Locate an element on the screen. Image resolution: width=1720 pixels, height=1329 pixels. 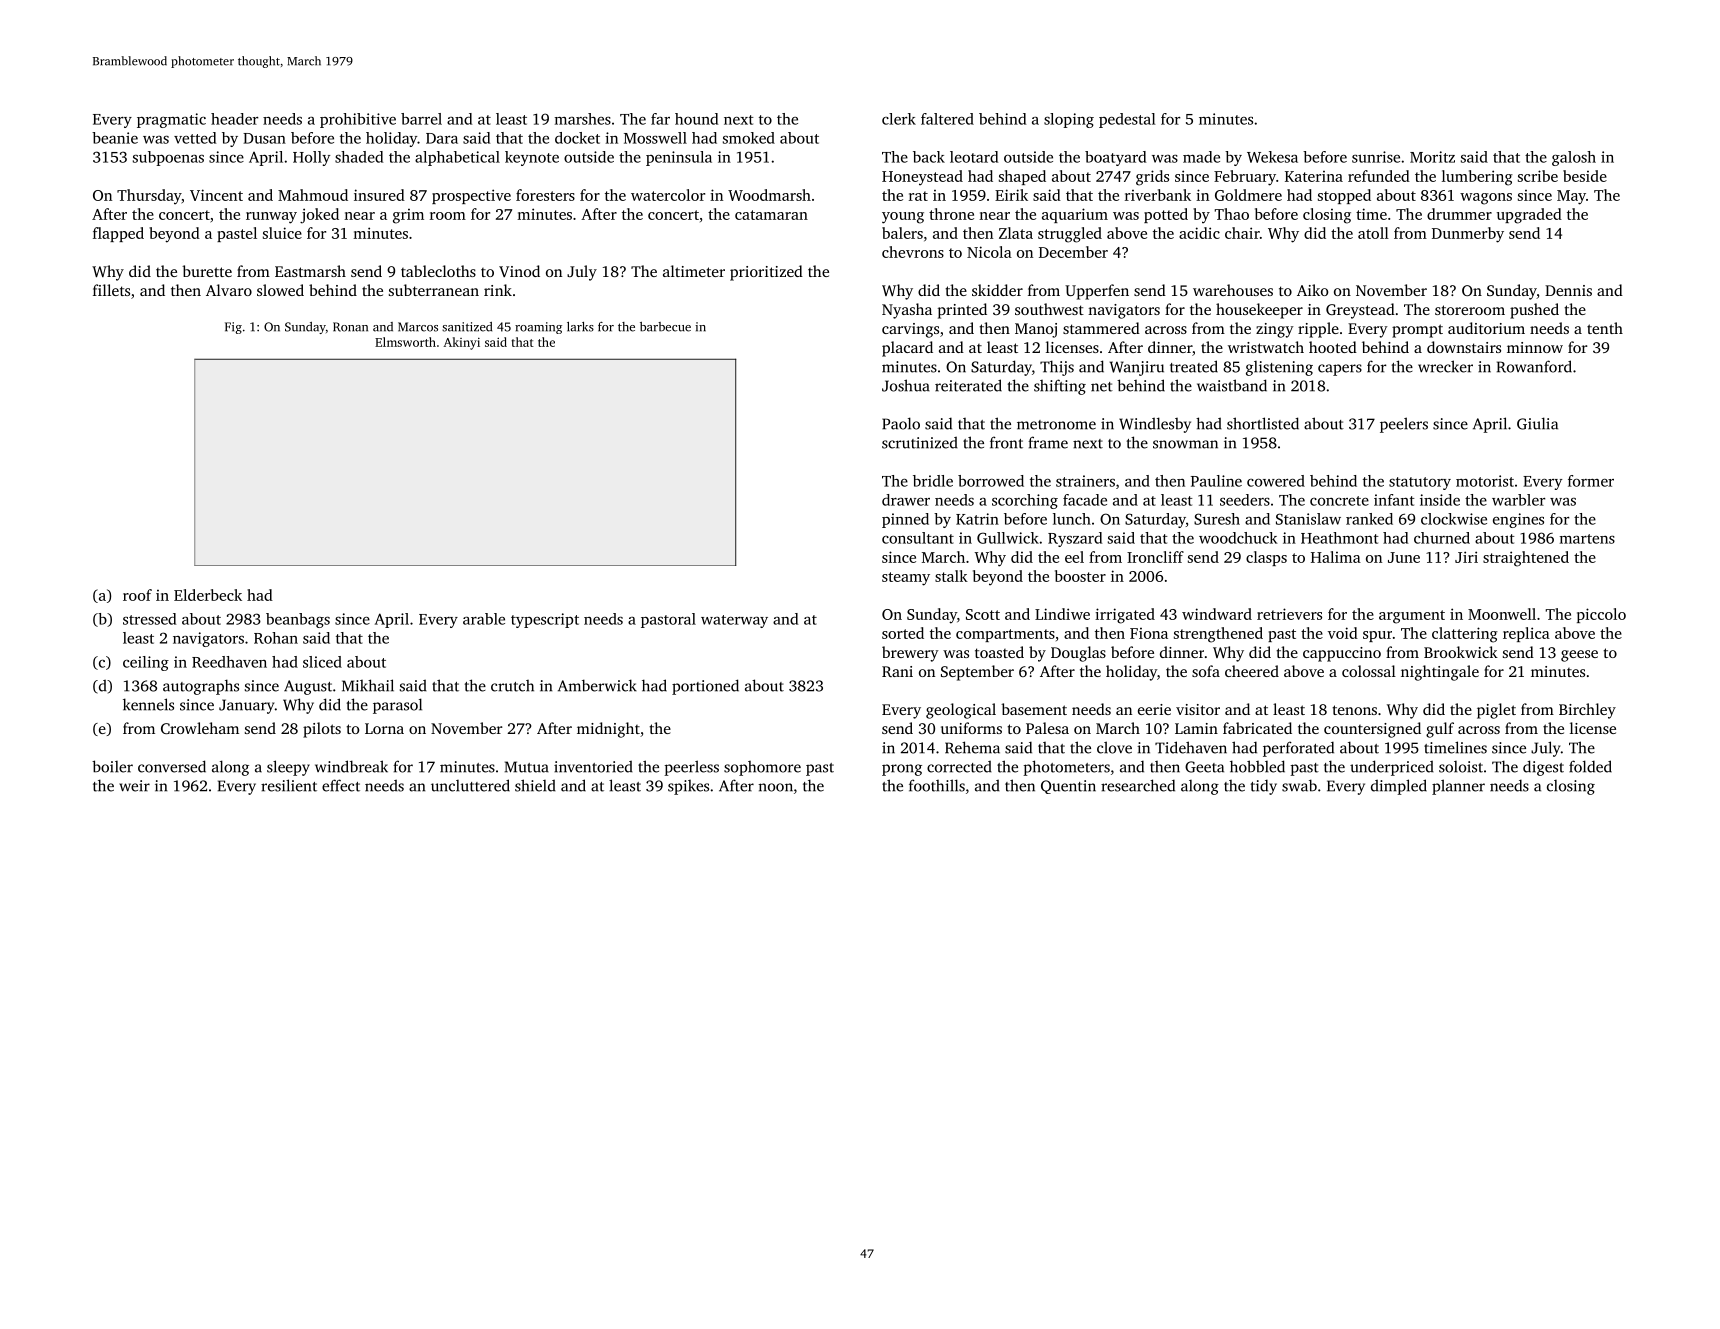
bridle is located at coordinates (933, 481).
